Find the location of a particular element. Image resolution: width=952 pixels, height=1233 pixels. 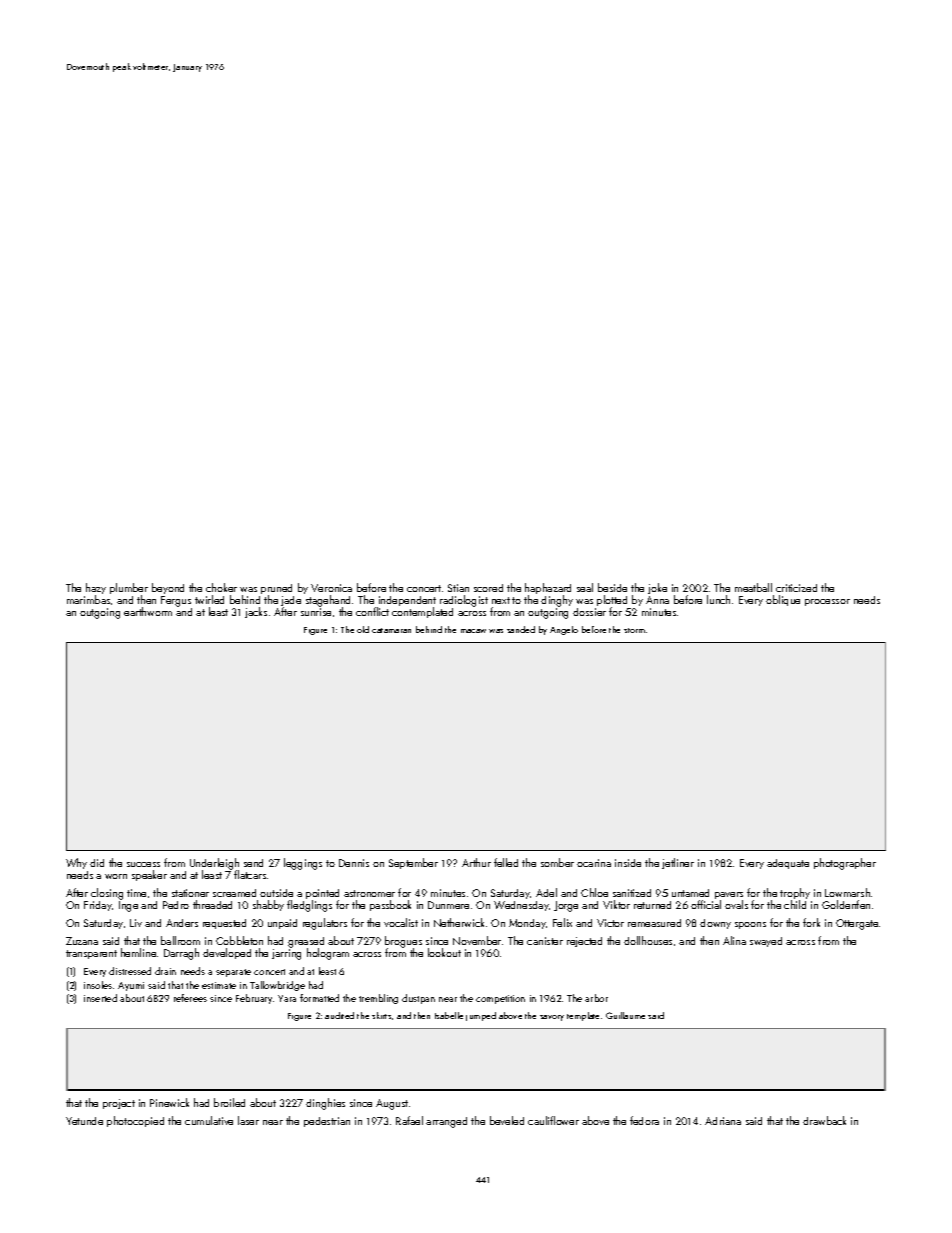

beveled is located at coordinates (507, 1120).
